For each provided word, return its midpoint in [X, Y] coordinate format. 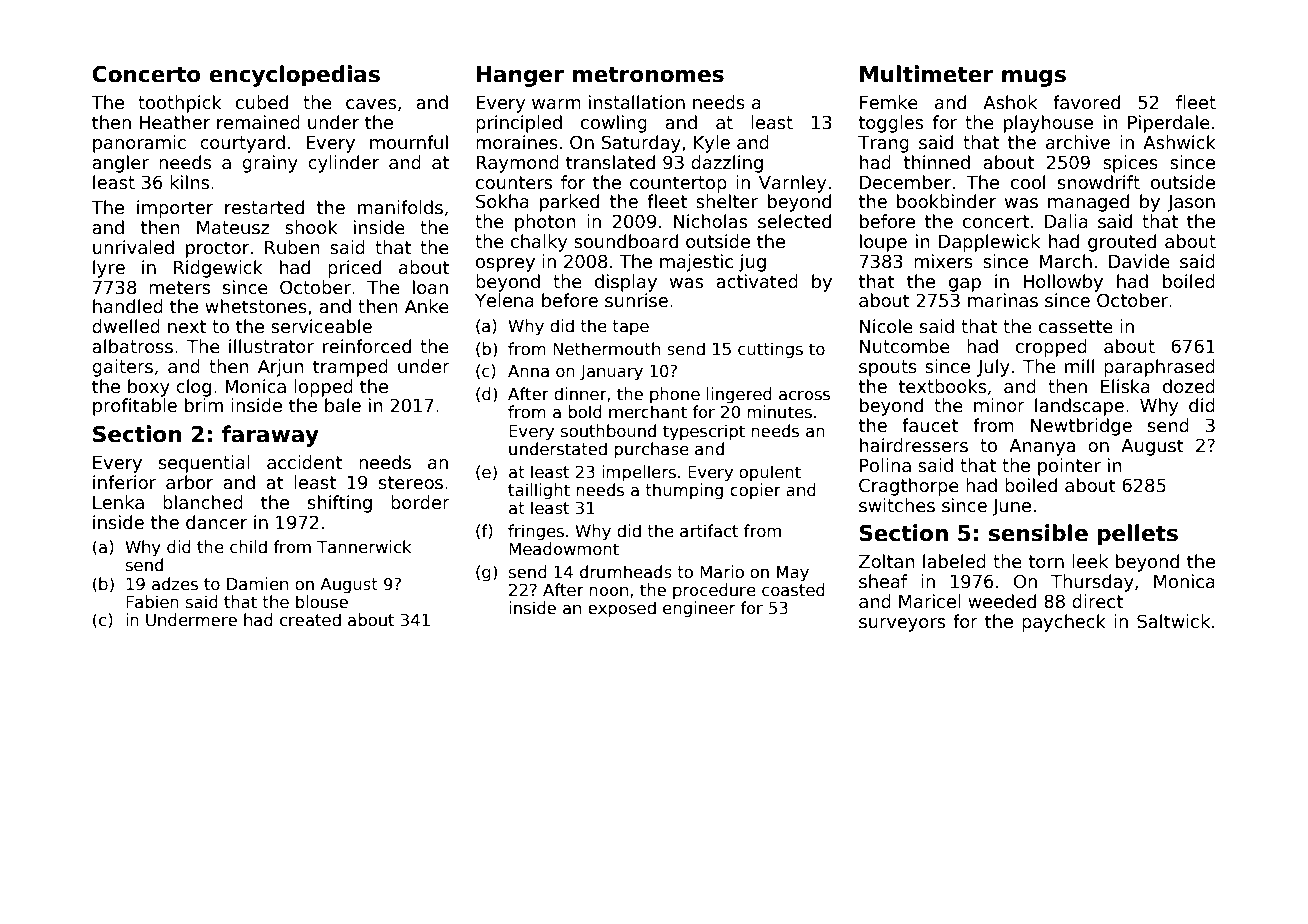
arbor [189, 482]
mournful [409, 142]
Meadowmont [564, 549]
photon [545, 223]
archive [1078, 142]
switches [897, 505]
